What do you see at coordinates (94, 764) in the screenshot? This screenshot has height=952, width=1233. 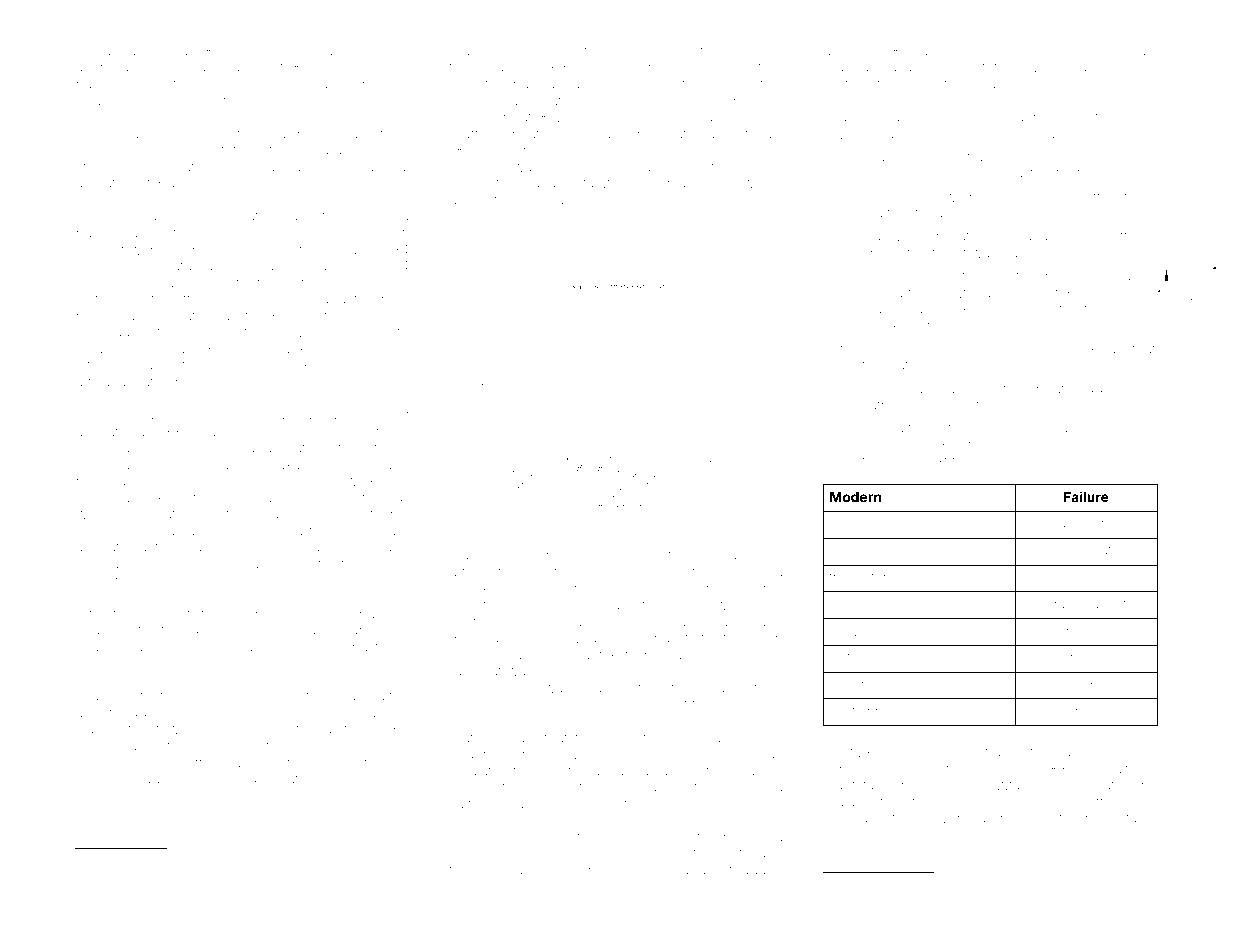 I see `hippo` at bounding box center [94, 764].
